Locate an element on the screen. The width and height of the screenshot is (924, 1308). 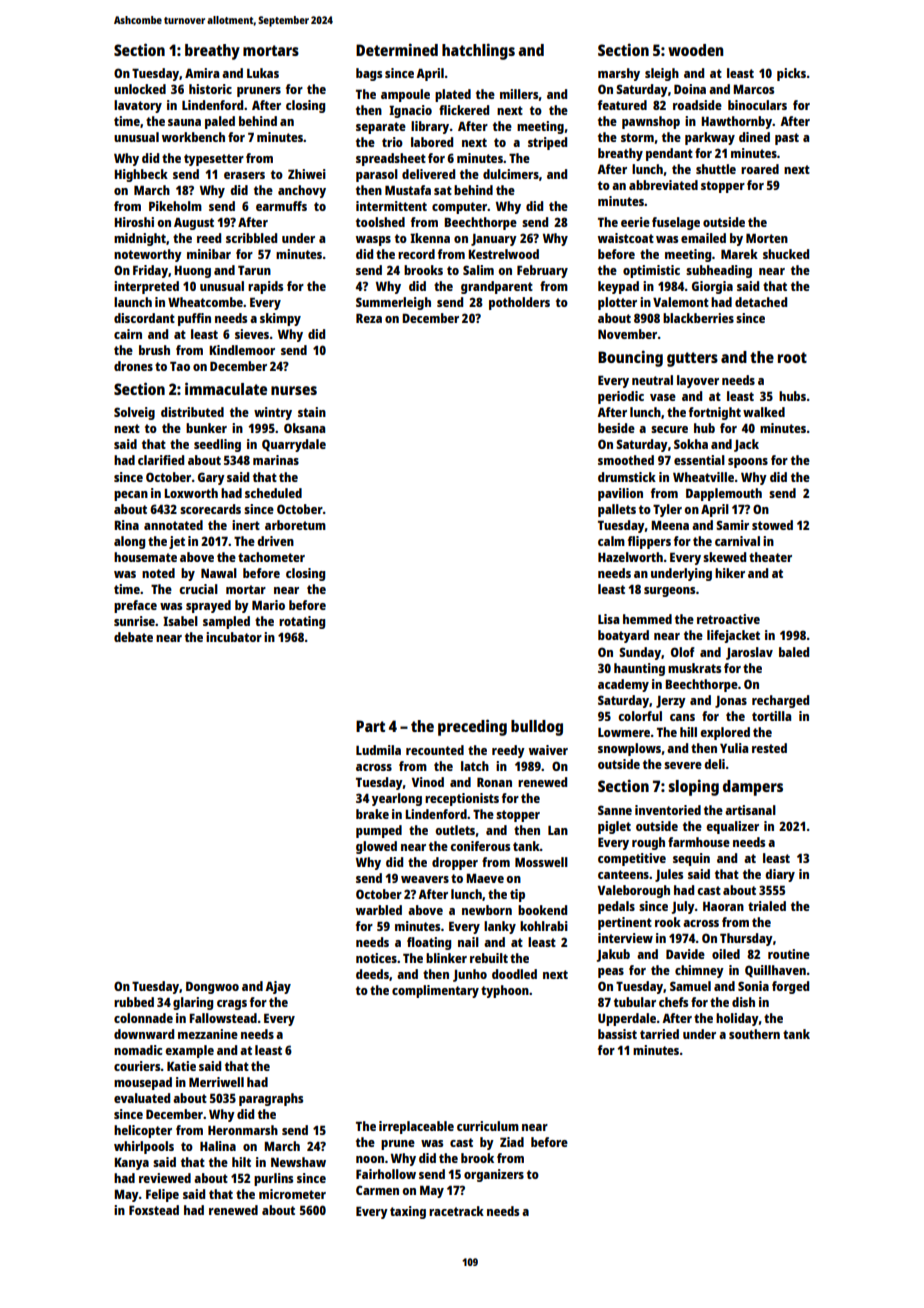
Ajay is located at coordinates (278, 987).
